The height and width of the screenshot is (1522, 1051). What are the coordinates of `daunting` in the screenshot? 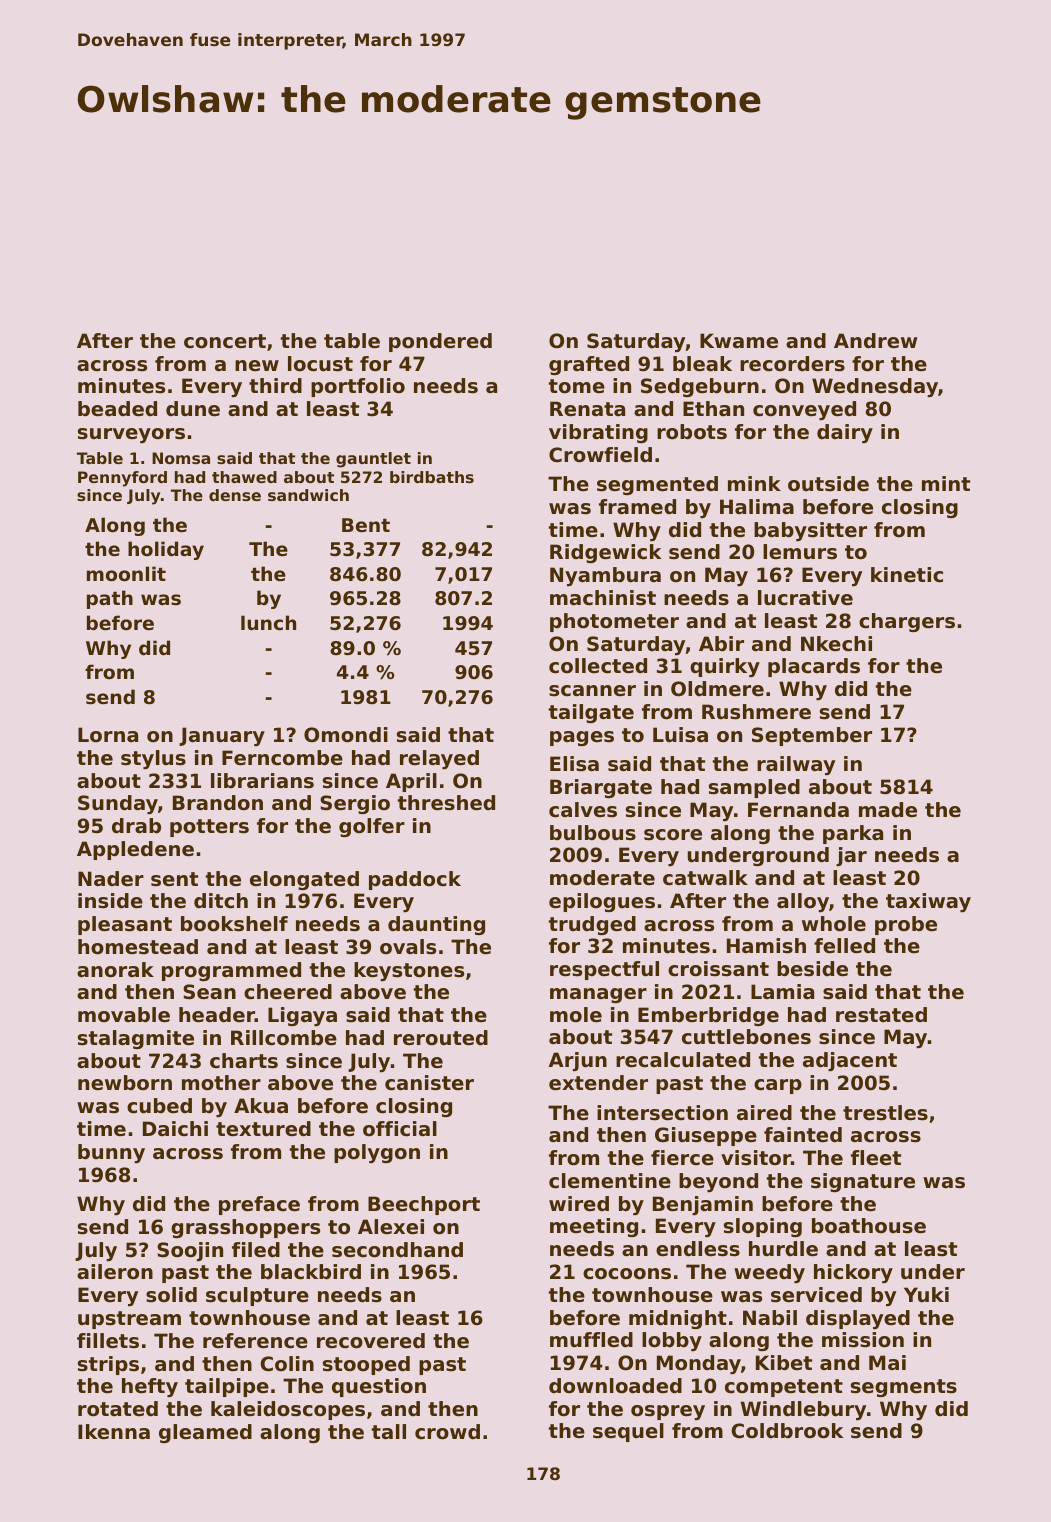 It's located at (436, 925).
